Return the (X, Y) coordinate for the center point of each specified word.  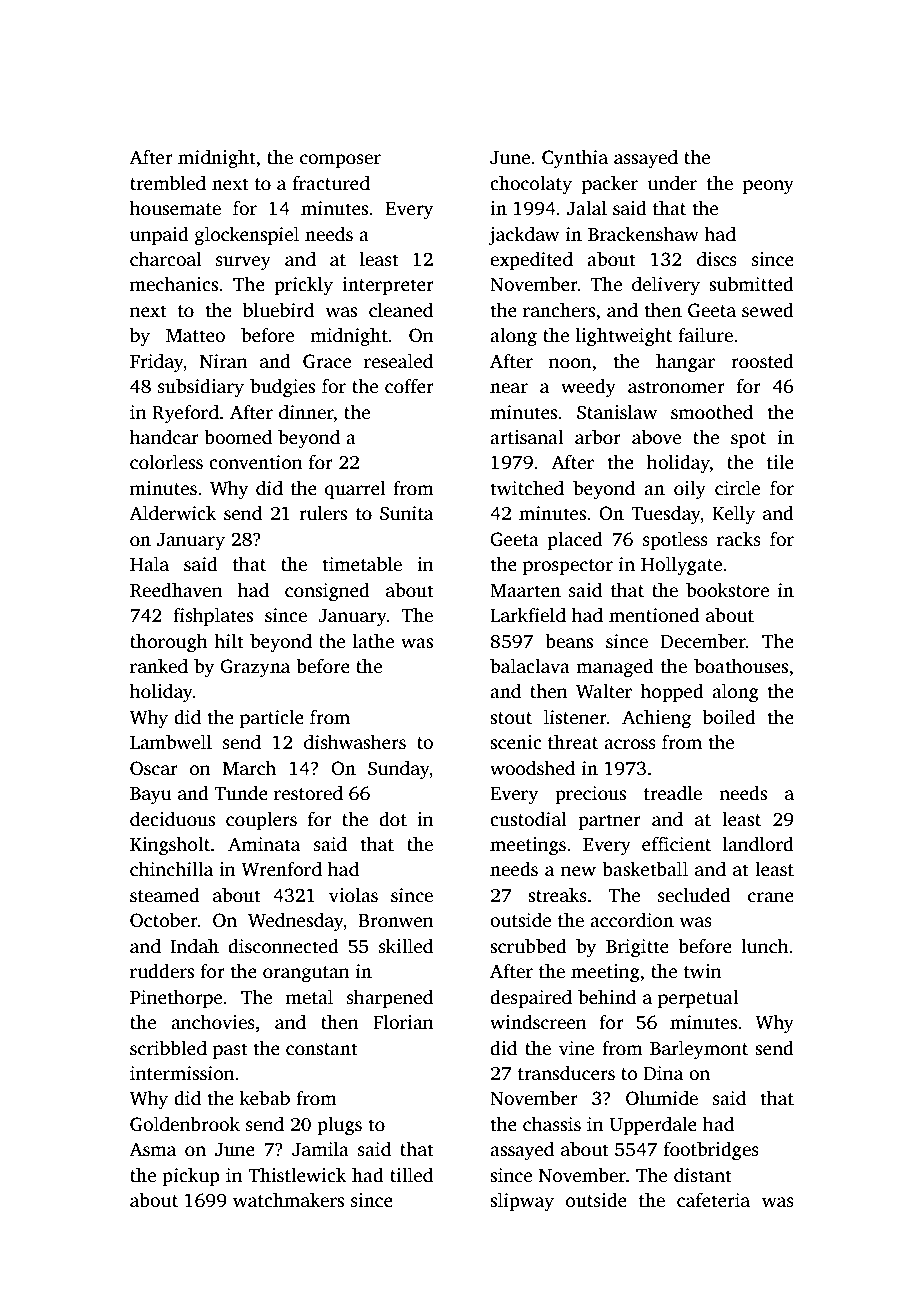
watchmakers (288, 1200)
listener (575, 717)
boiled (729, 717)
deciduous (172, 819)
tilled (411, 1175)
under (672, 183)
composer (340, 161)
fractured (331, 183)
